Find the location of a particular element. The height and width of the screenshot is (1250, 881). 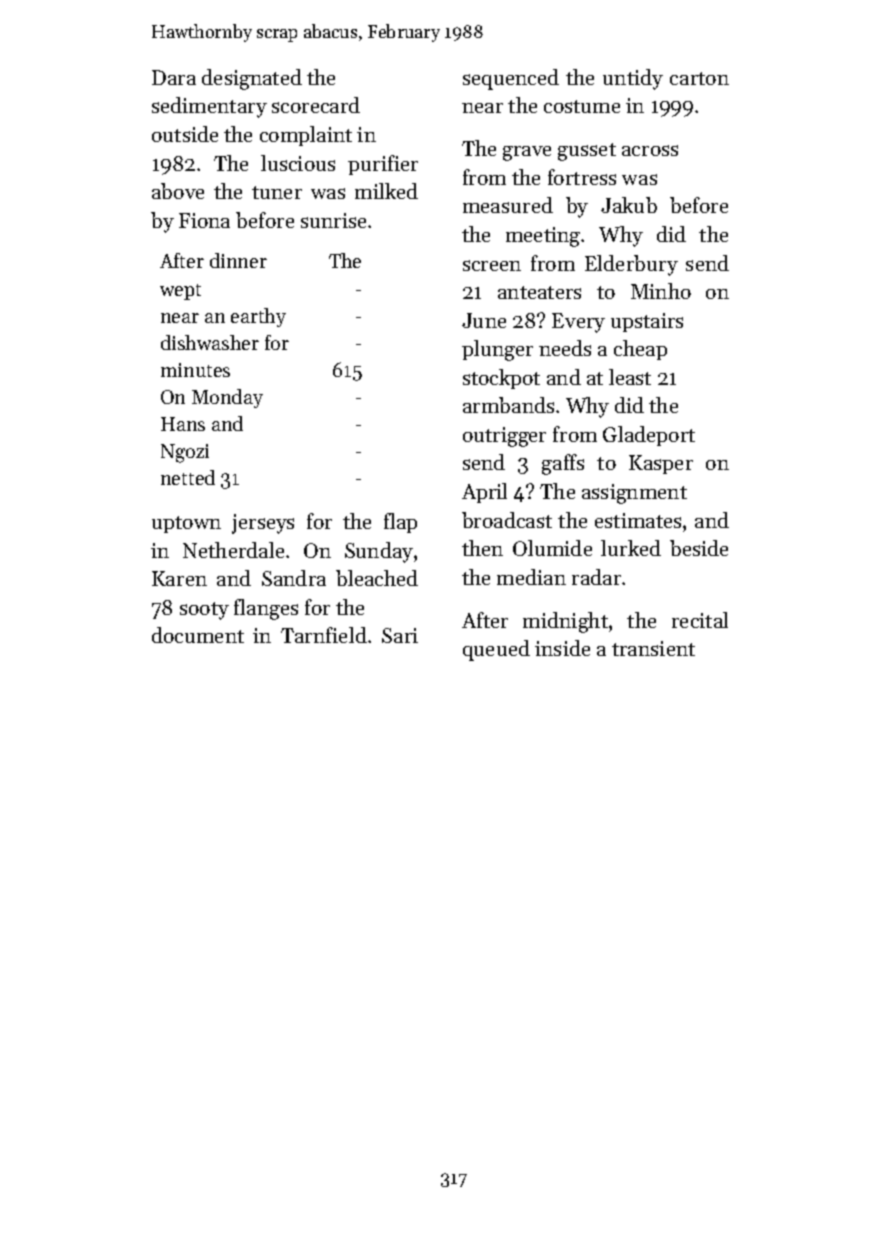

sequenced is located at coordinates (511, 79).
